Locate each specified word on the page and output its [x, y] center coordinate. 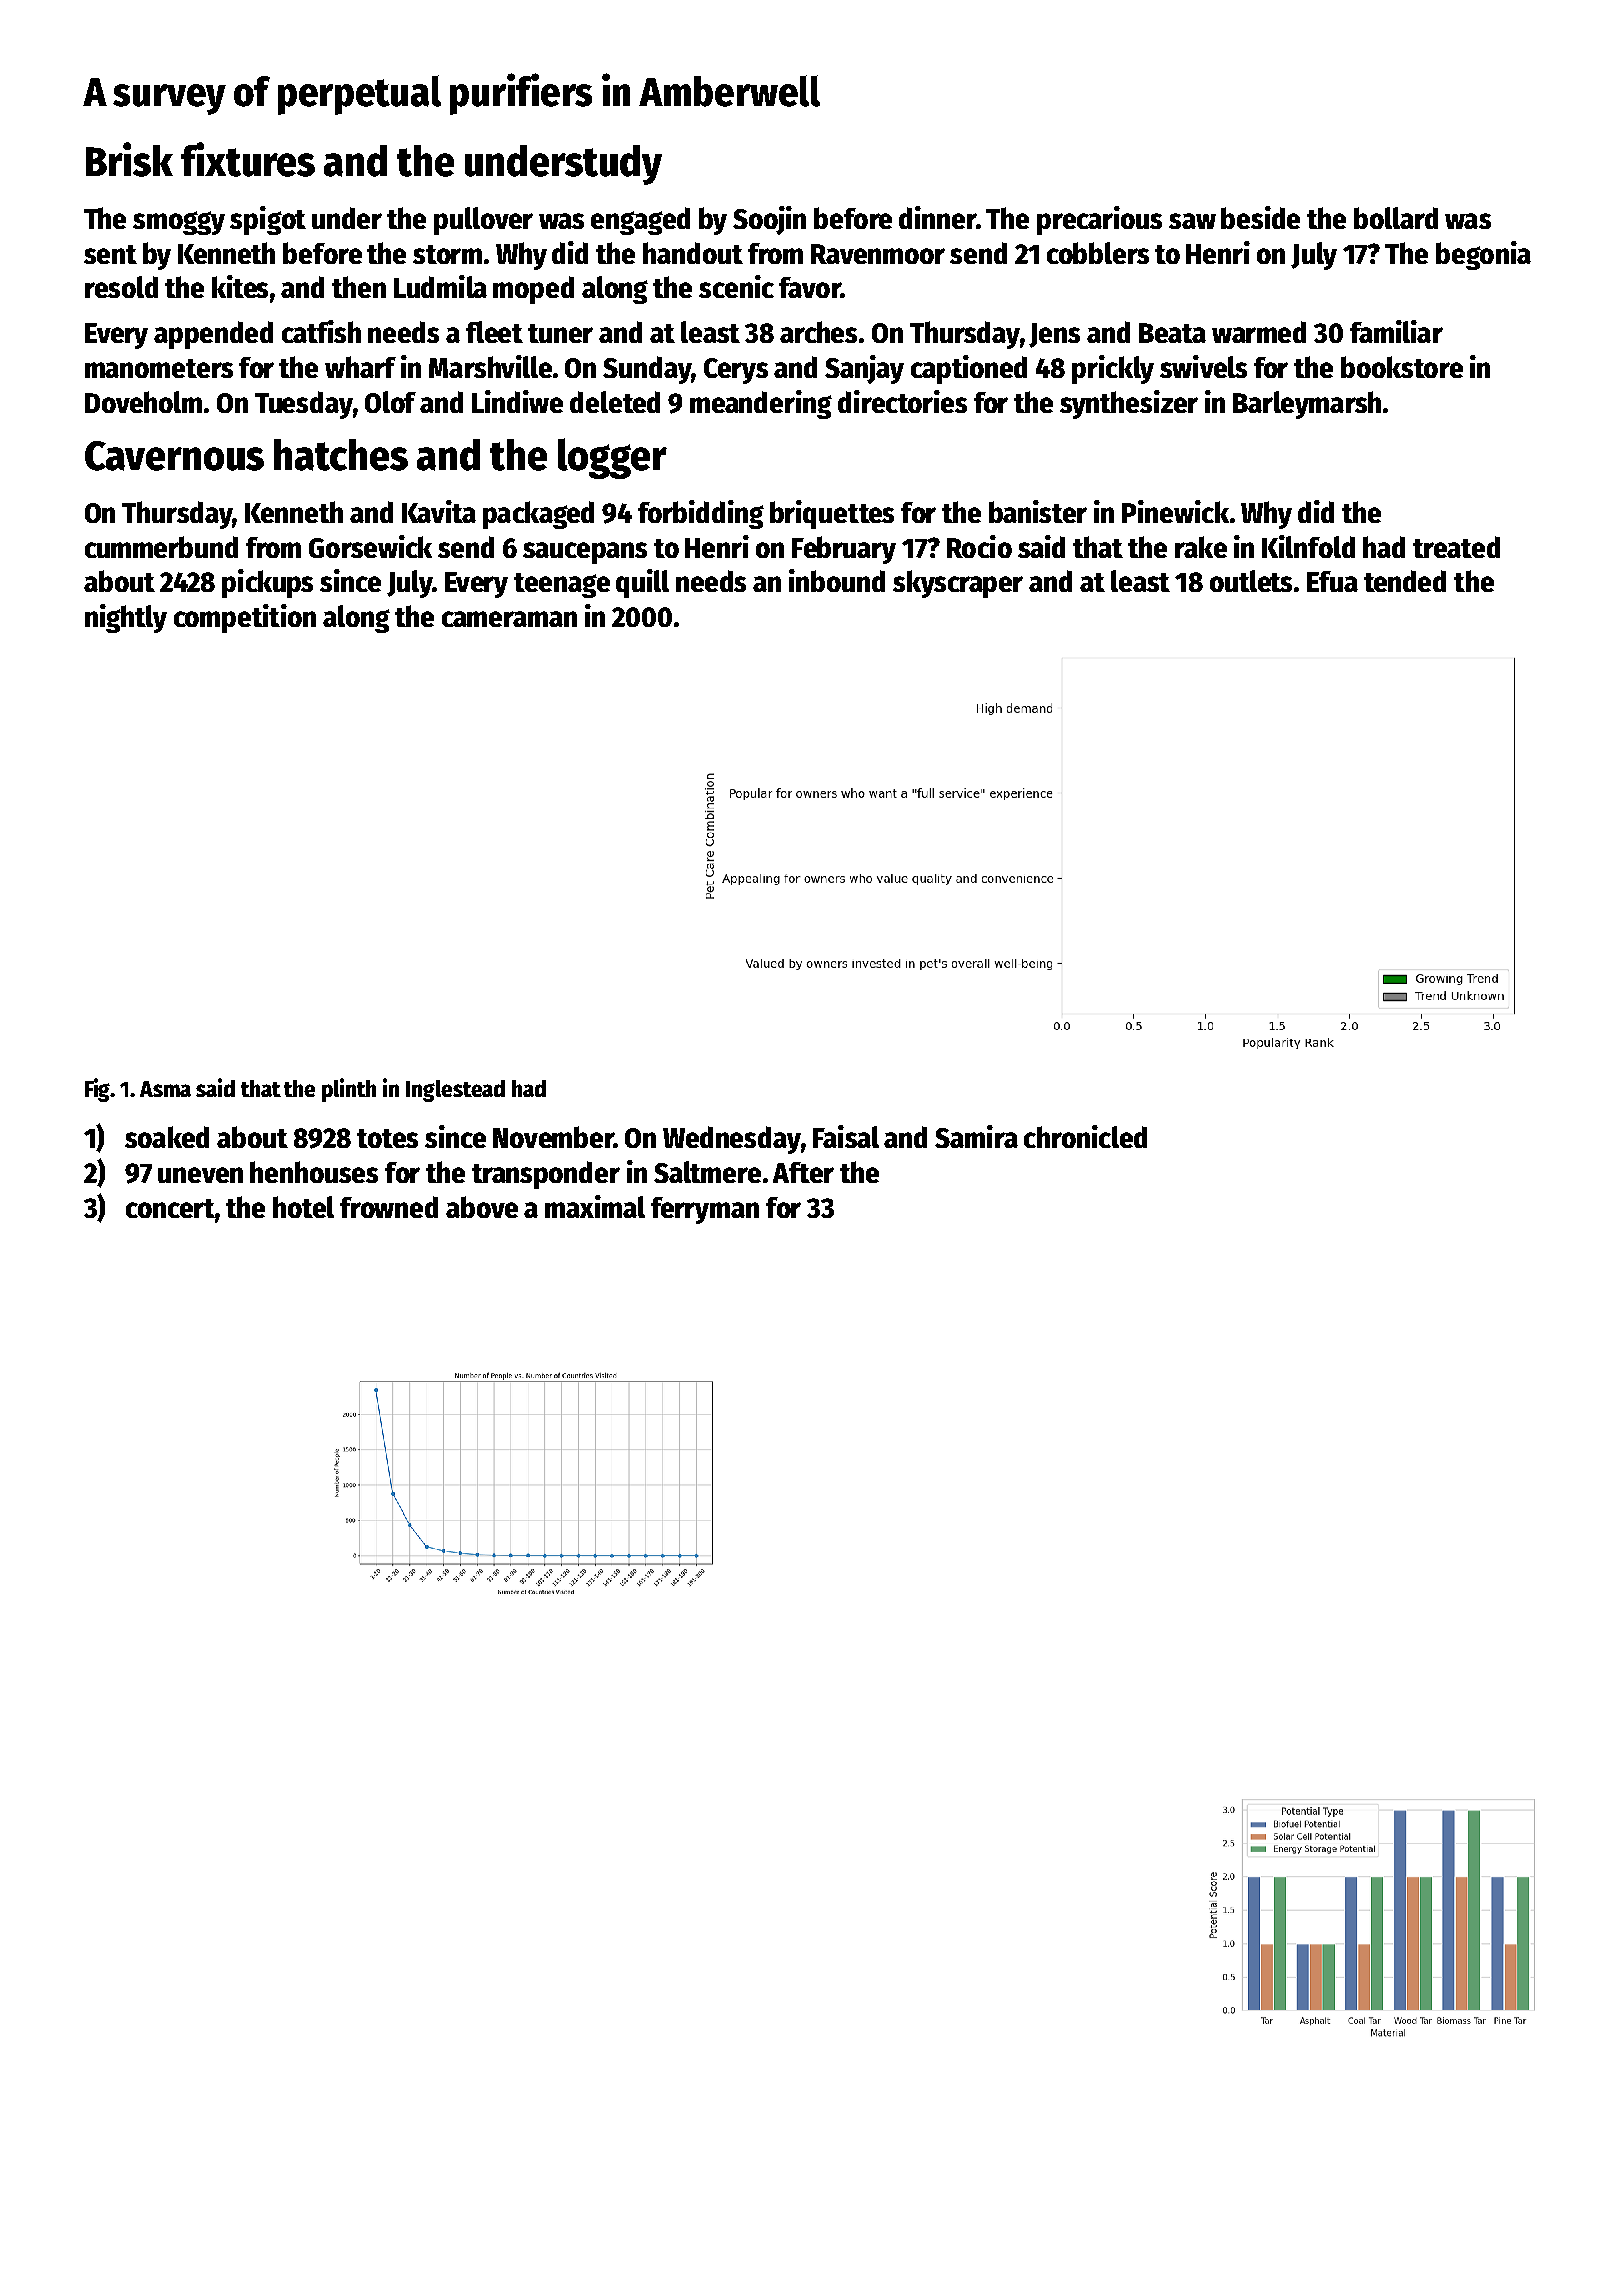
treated [1456, 547]
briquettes [832, 514]
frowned [389, 1207]
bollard [1396, 218]
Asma [165, 1089]
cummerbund [161, 547]
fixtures [248, 159]
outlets [1251, 581]
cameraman [509, 619]
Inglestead [455, 1091]
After [803, 1172]
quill [642, 583]
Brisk [129, 159]
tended [1405, 581]
